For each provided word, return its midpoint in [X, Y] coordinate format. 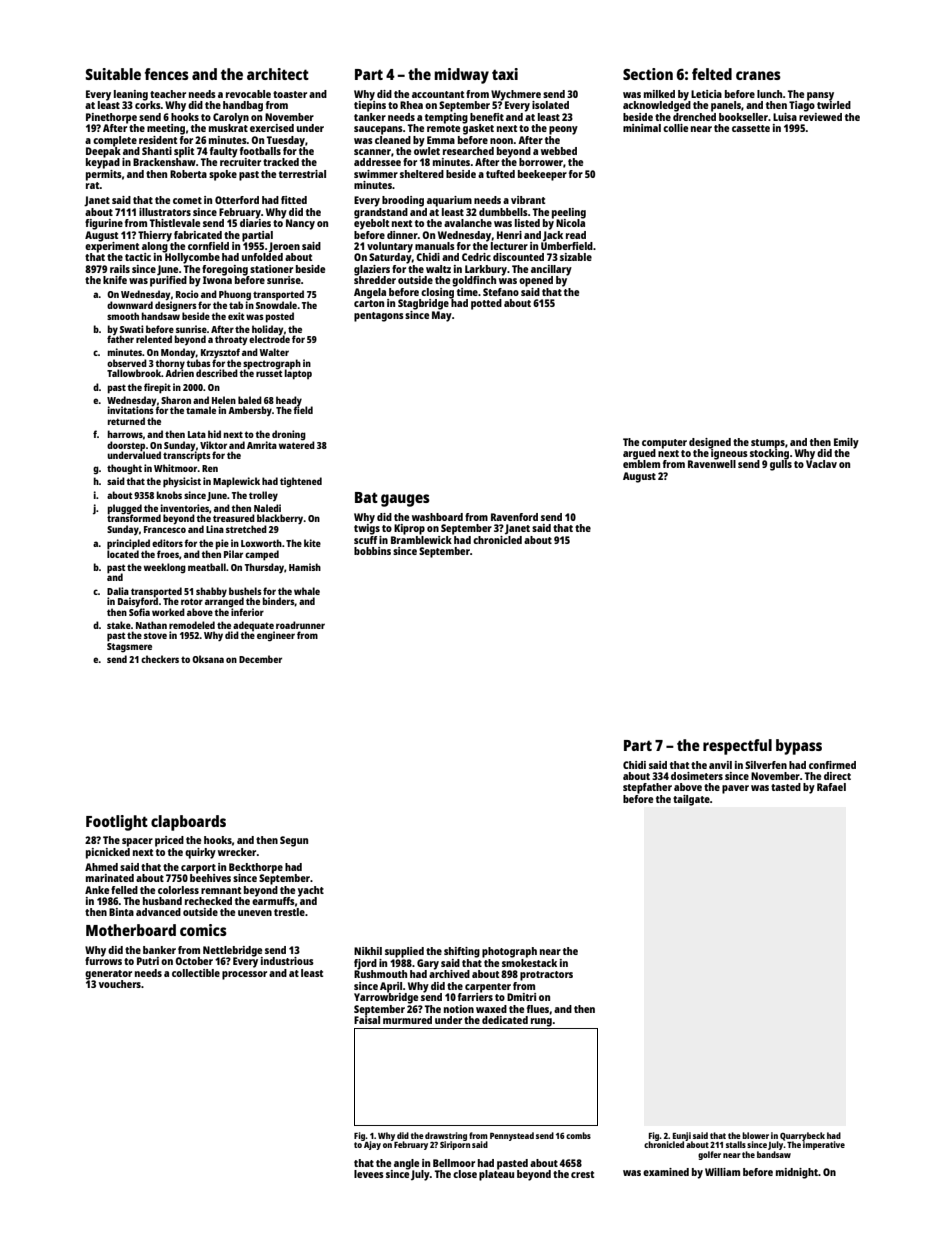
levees [369, 1174]
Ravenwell [712, 464]
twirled [834, 105]
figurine [104, 224]
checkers [160, 659]
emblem [641, 464]
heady [289, 401]
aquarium [449, 201]
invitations [131, 410]
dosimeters [697, 776]
